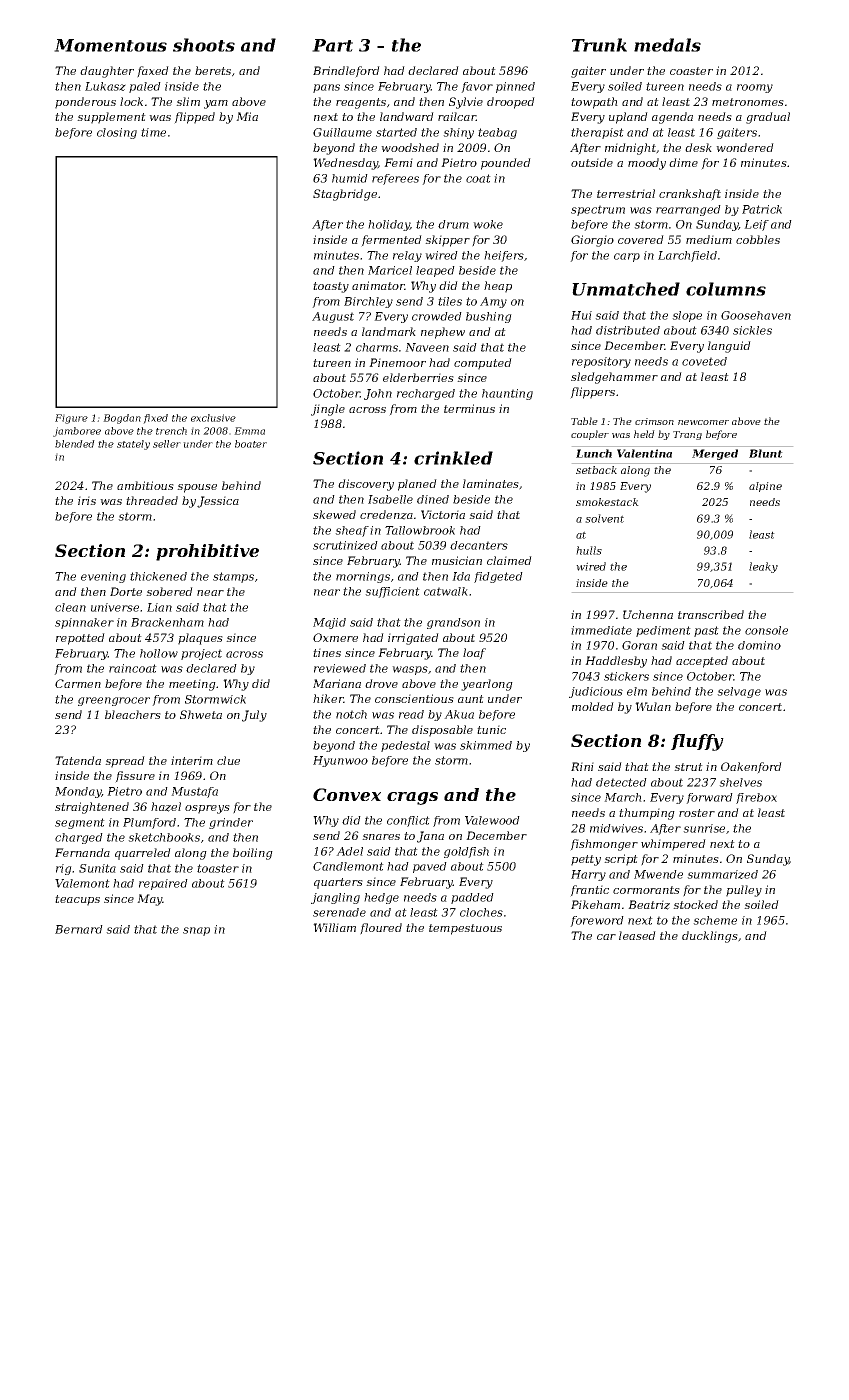  What do you see at coordinates (153, 132) in the image?
I see `time` at bounding box center [153, 132].
